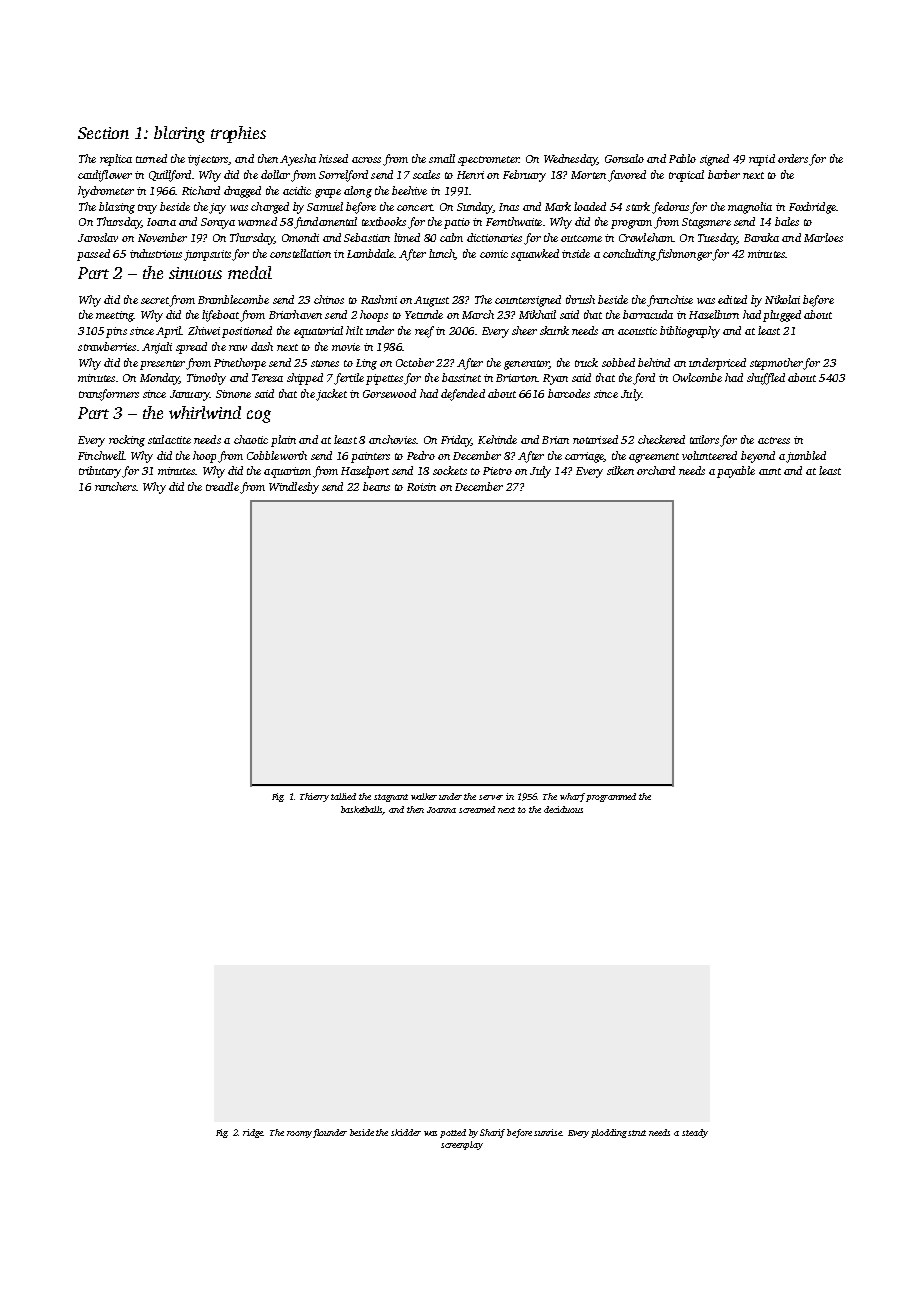 This screenshot has width=924, height=1308. I want to click on Windlesby, so click(294, 488).
